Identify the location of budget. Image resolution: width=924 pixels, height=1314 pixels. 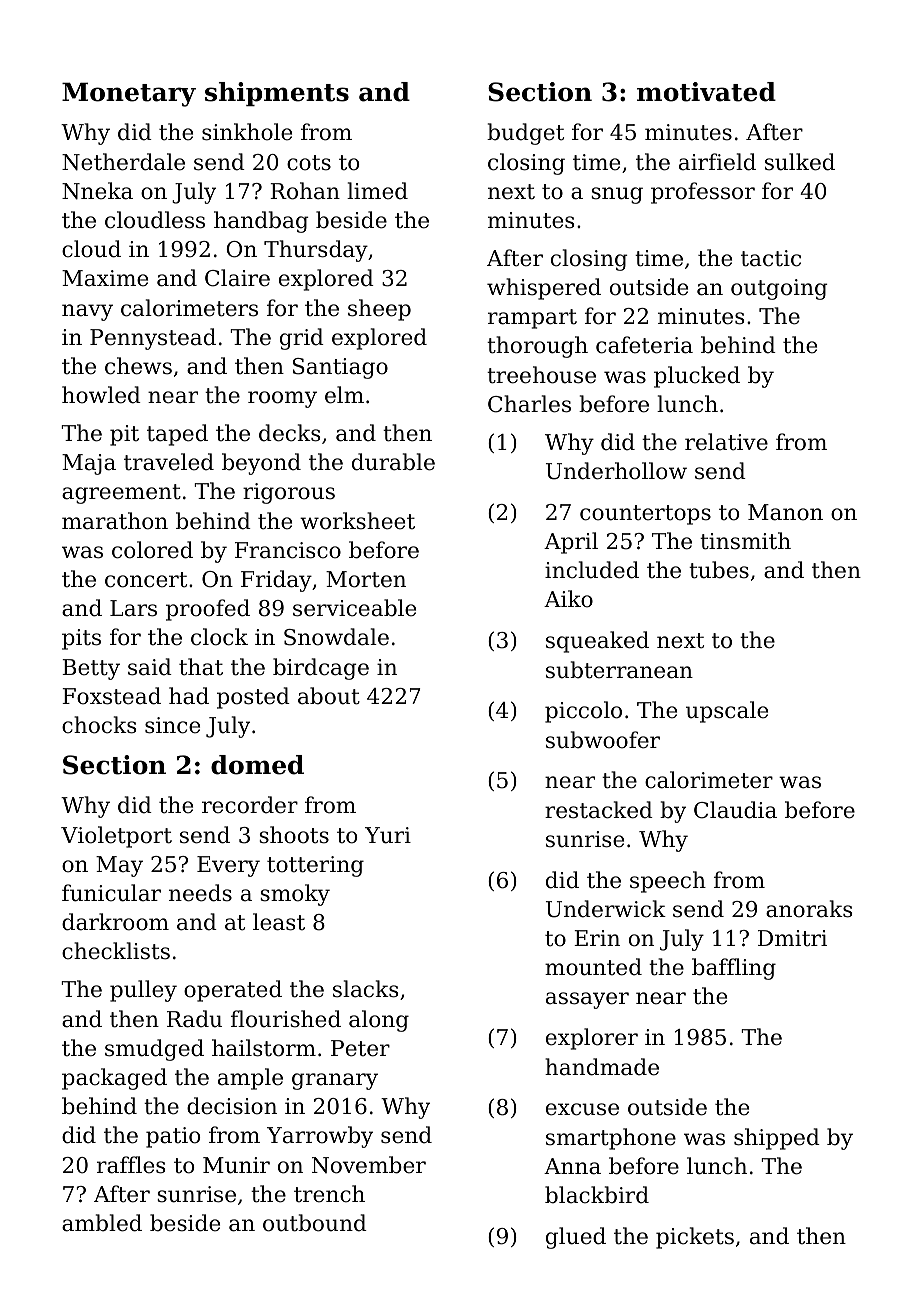
(525, 134).
